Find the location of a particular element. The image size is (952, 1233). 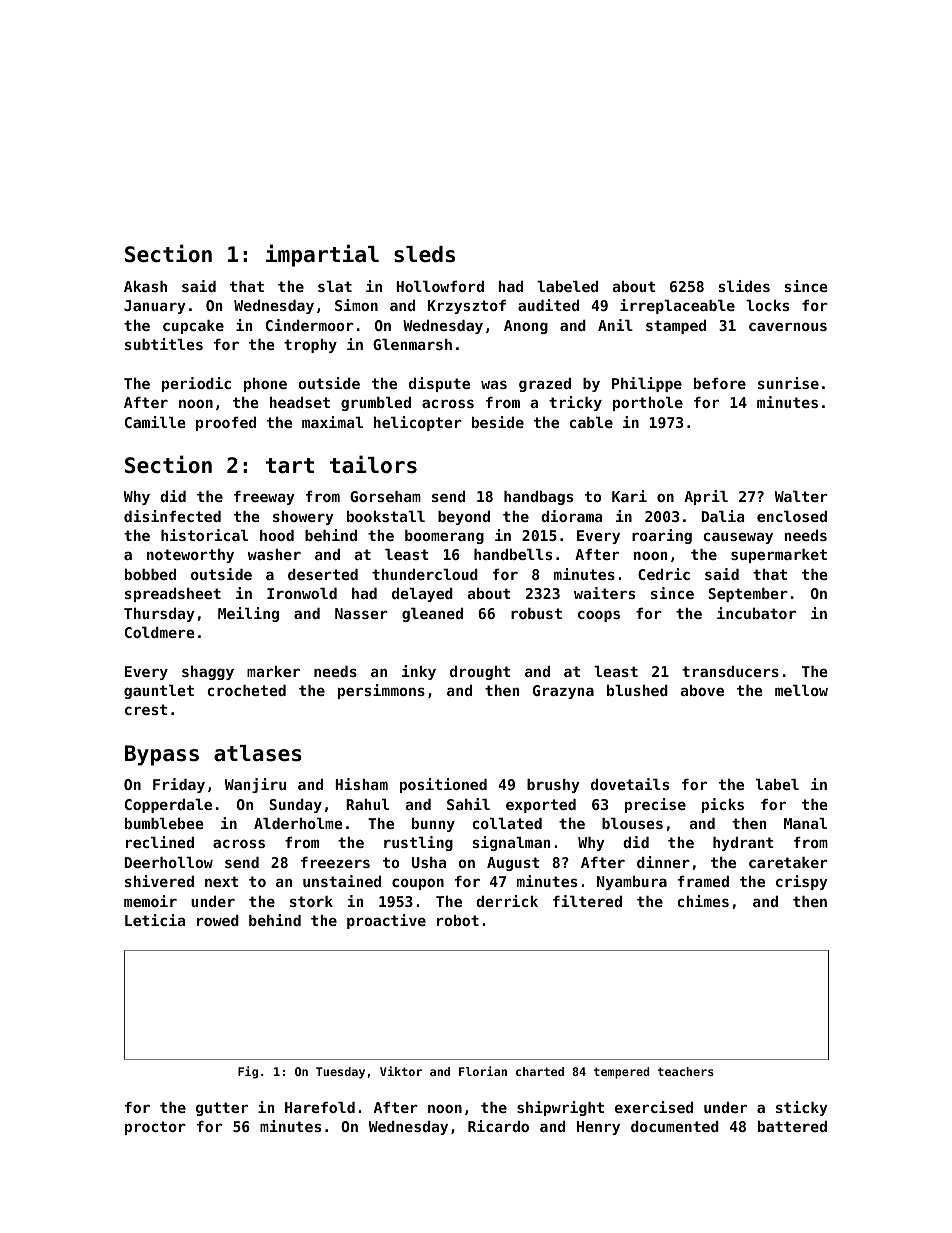

charted is located at coordinates (540, 1071).
